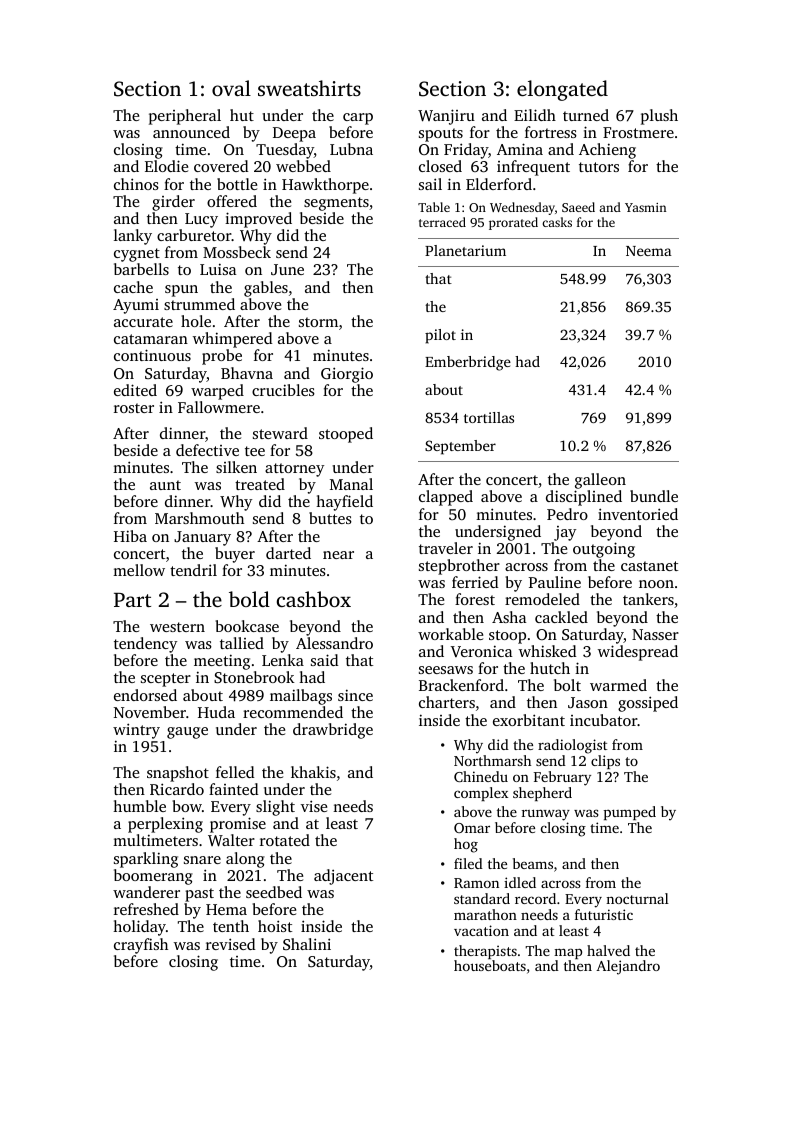 The height and width of the image is (1124, 792). Describe the element at coordinates (565, 533) in the image. I see `jay` at that location.
